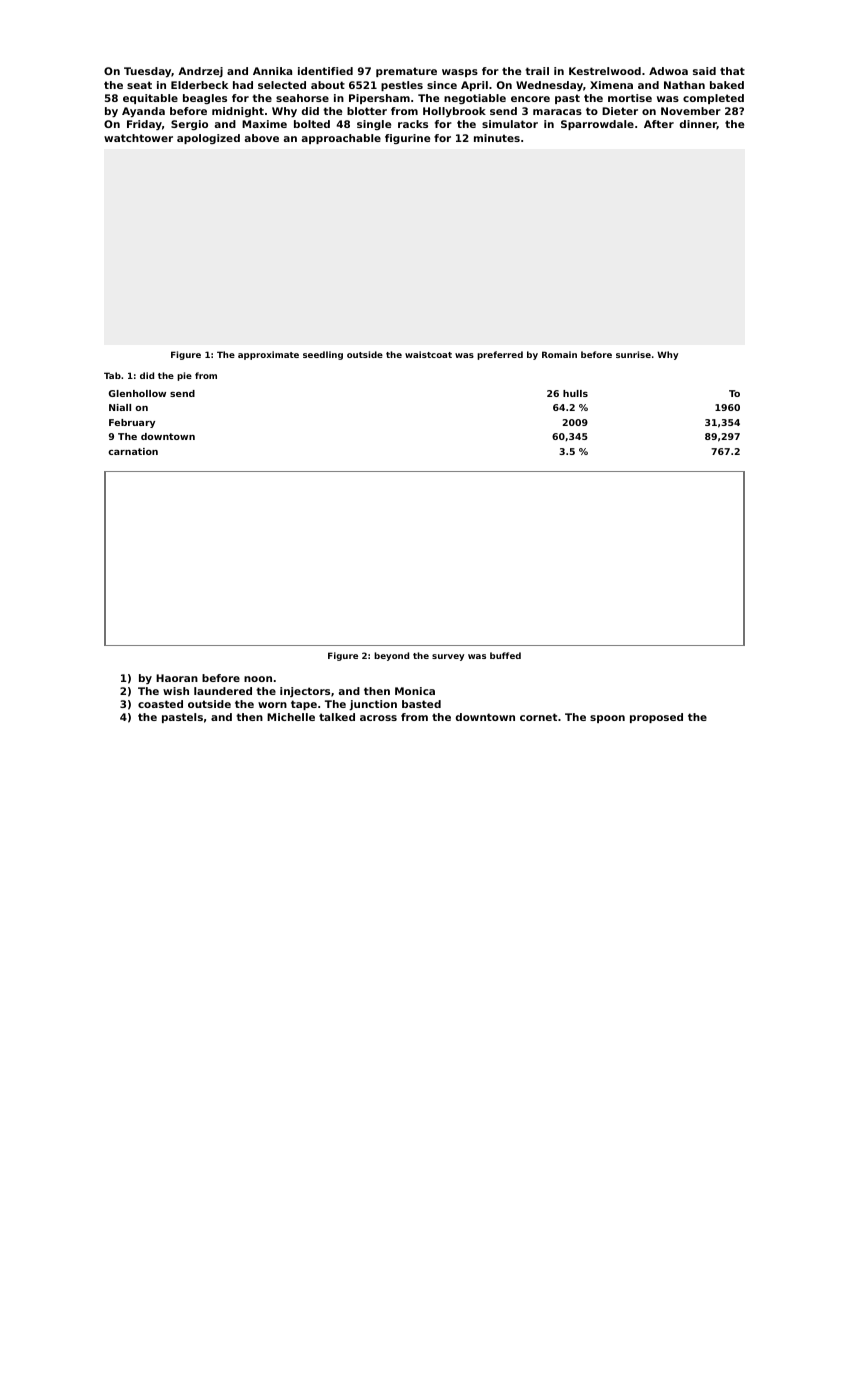  What do you see at coordinates (184, 376) in the document?
I see `pie` at bounding box center [184, 376].
